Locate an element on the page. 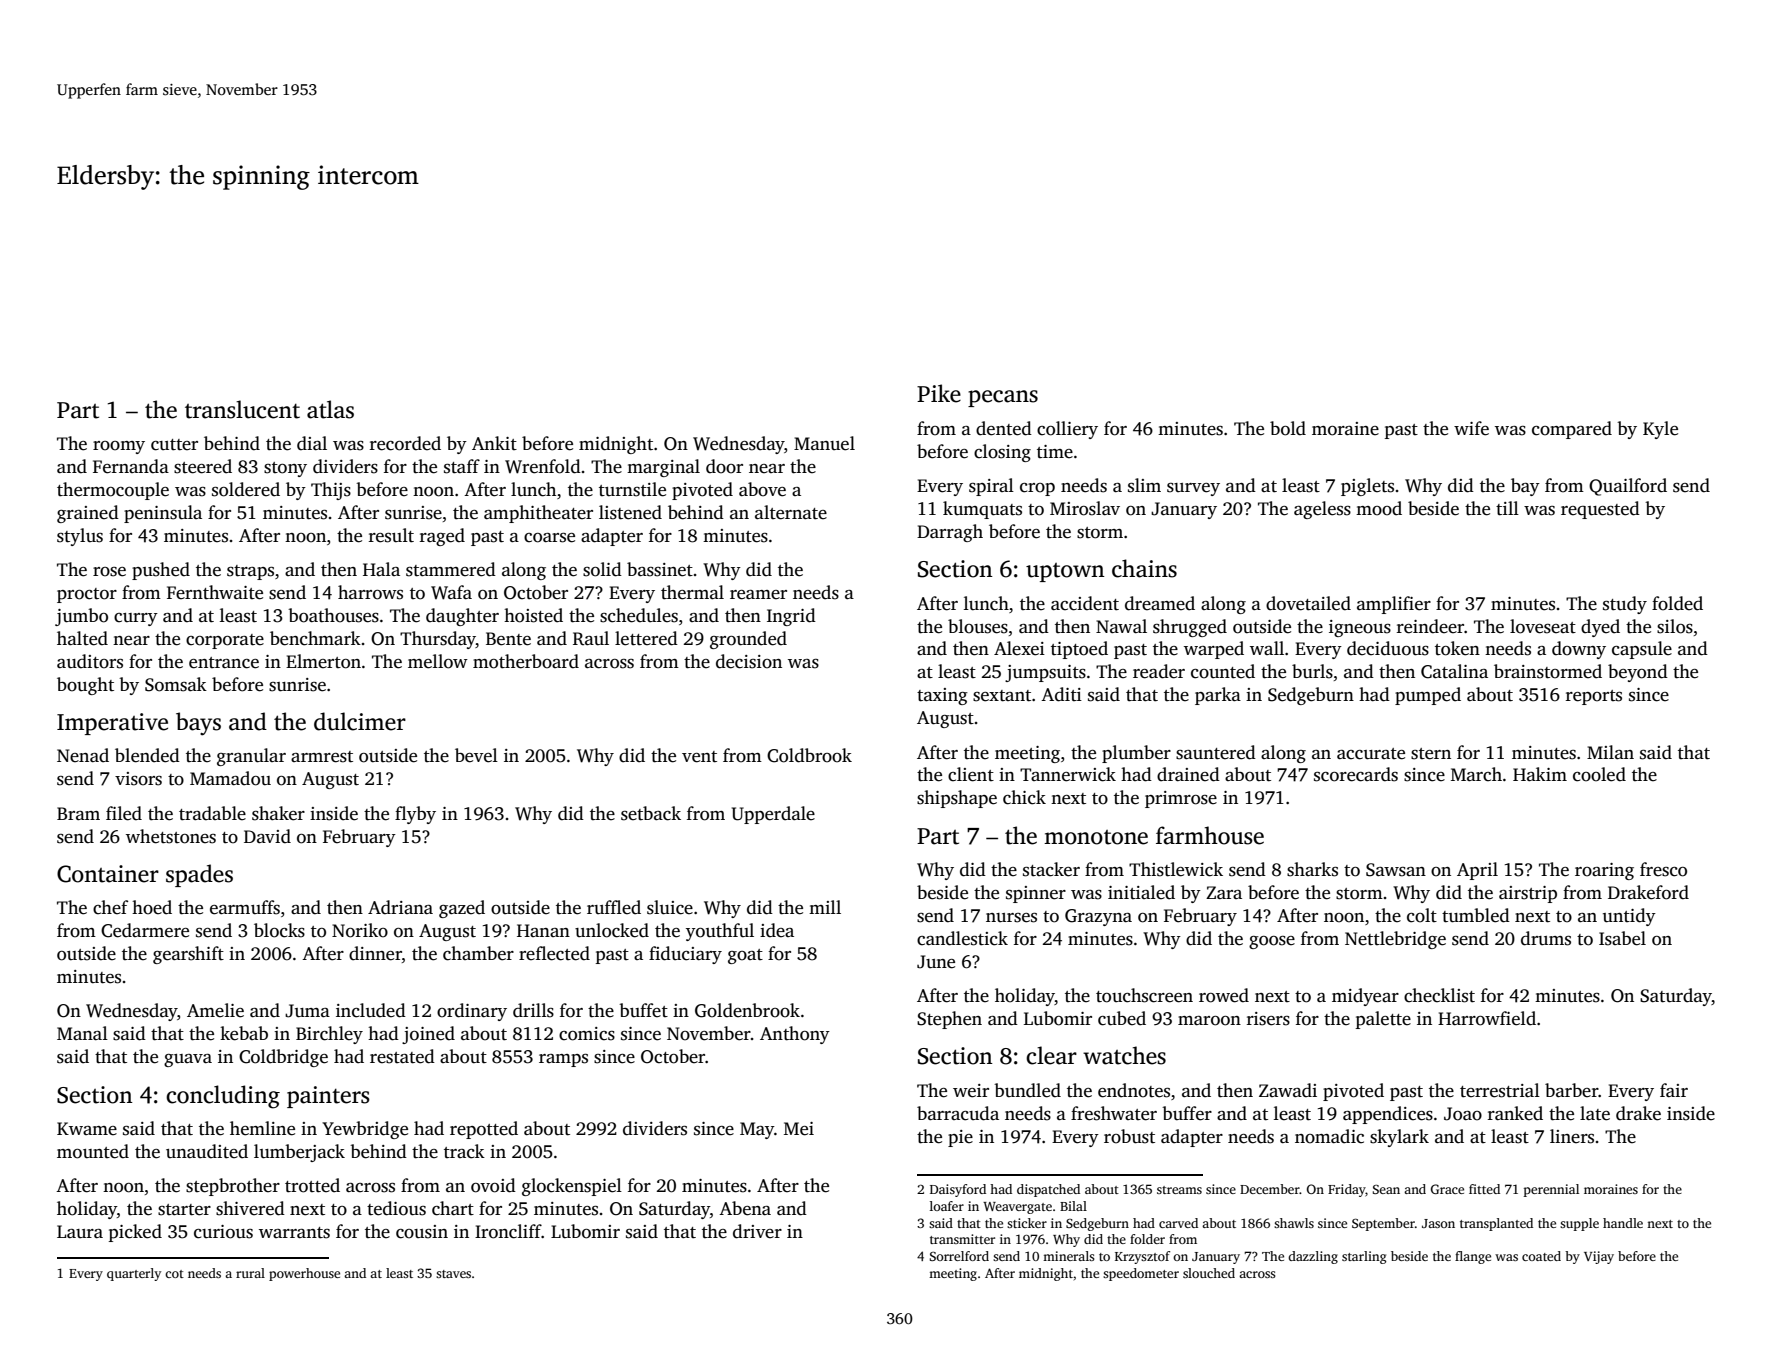  Cedarmere is located at coordinates (145, 930).
